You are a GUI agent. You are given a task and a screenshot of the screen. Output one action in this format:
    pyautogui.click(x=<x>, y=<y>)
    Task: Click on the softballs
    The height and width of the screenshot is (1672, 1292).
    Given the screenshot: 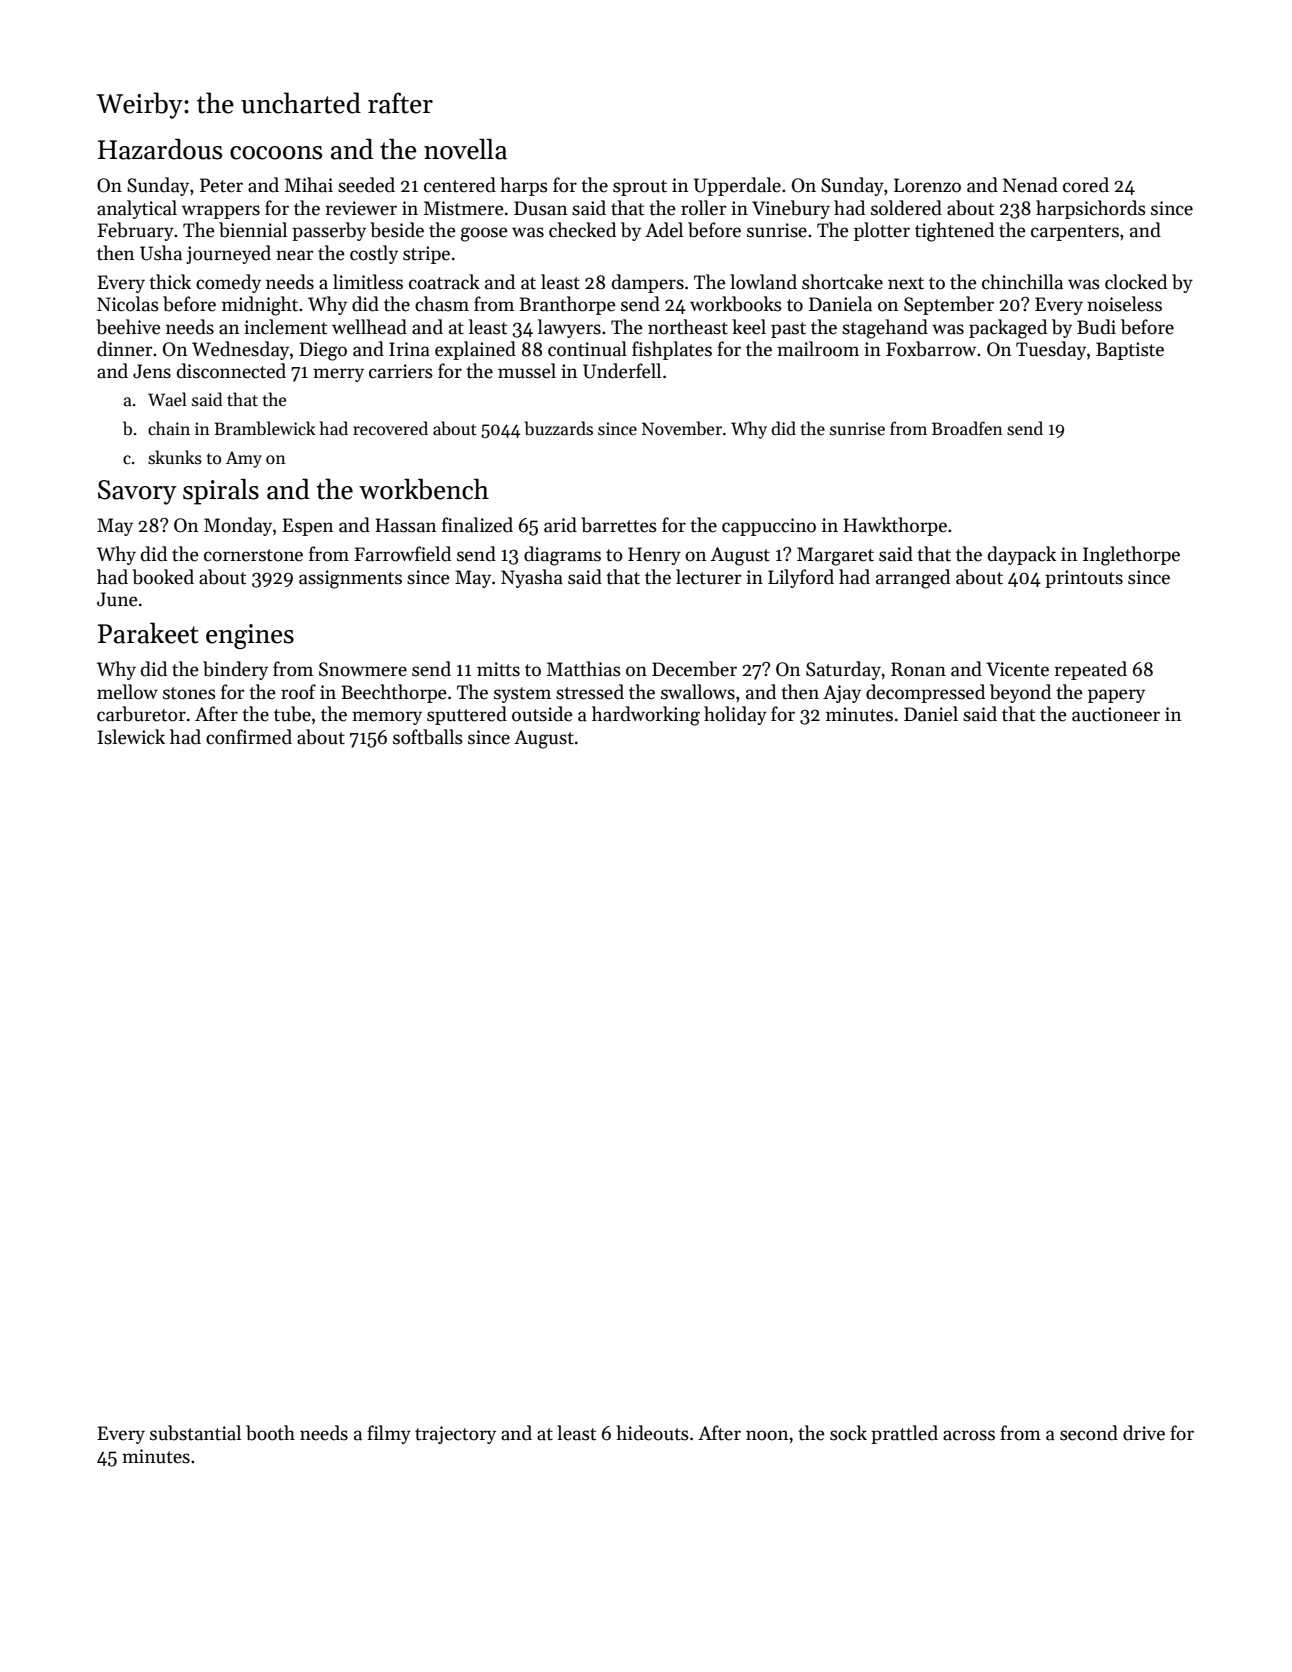 What is the action you would take?
    pyautogui.click(x=428, y=737)
